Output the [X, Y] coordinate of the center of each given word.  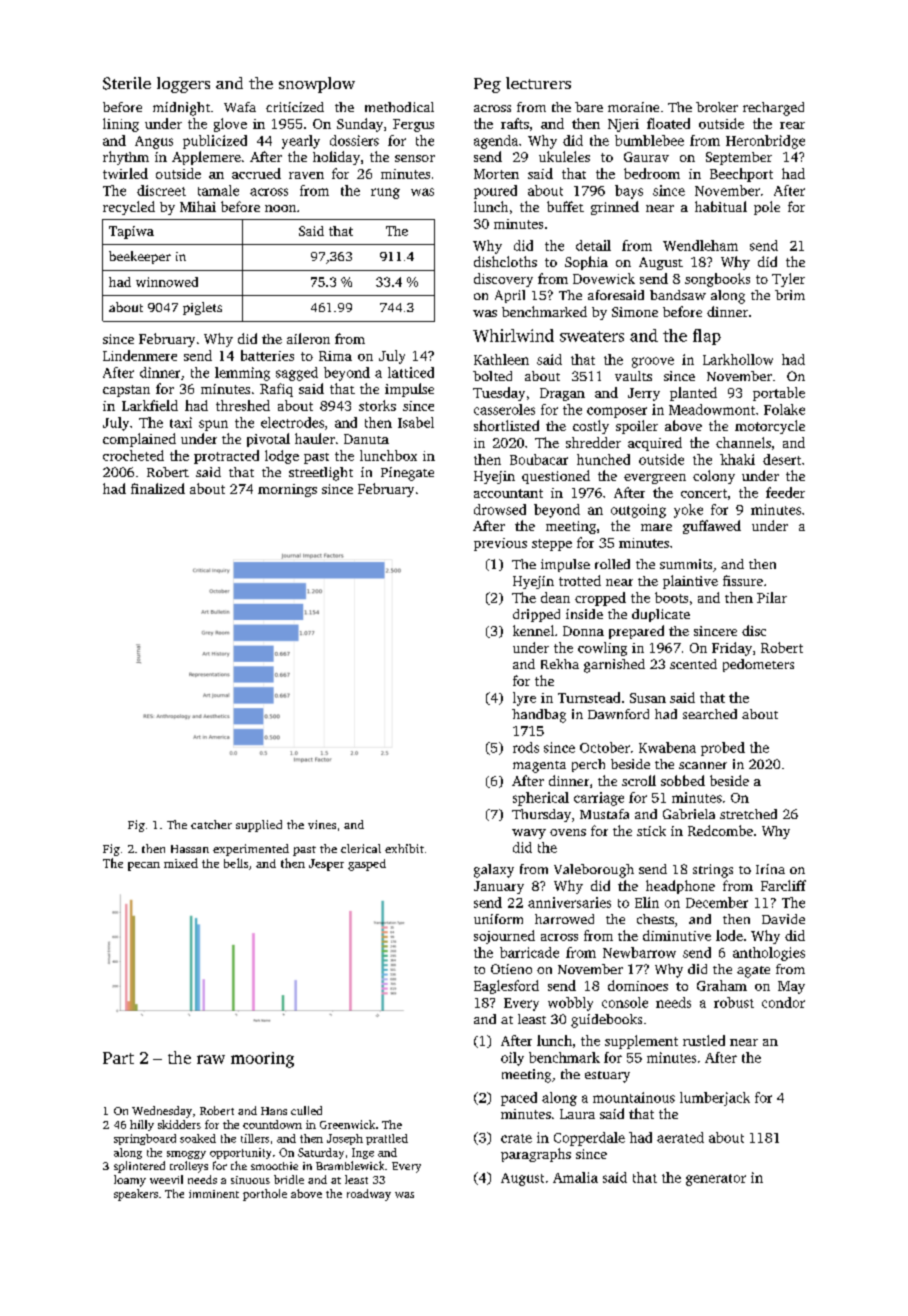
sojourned [504, 937]
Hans [274, 1111]
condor [783, 1002]
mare [656, 527]
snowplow [317, 85]
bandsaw [678, 295]
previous [500, 544]
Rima [335, 356]
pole [767, 208]
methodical [399, 107]
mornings [287, 490]
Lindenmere [140, 355]
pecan [144, 866]
